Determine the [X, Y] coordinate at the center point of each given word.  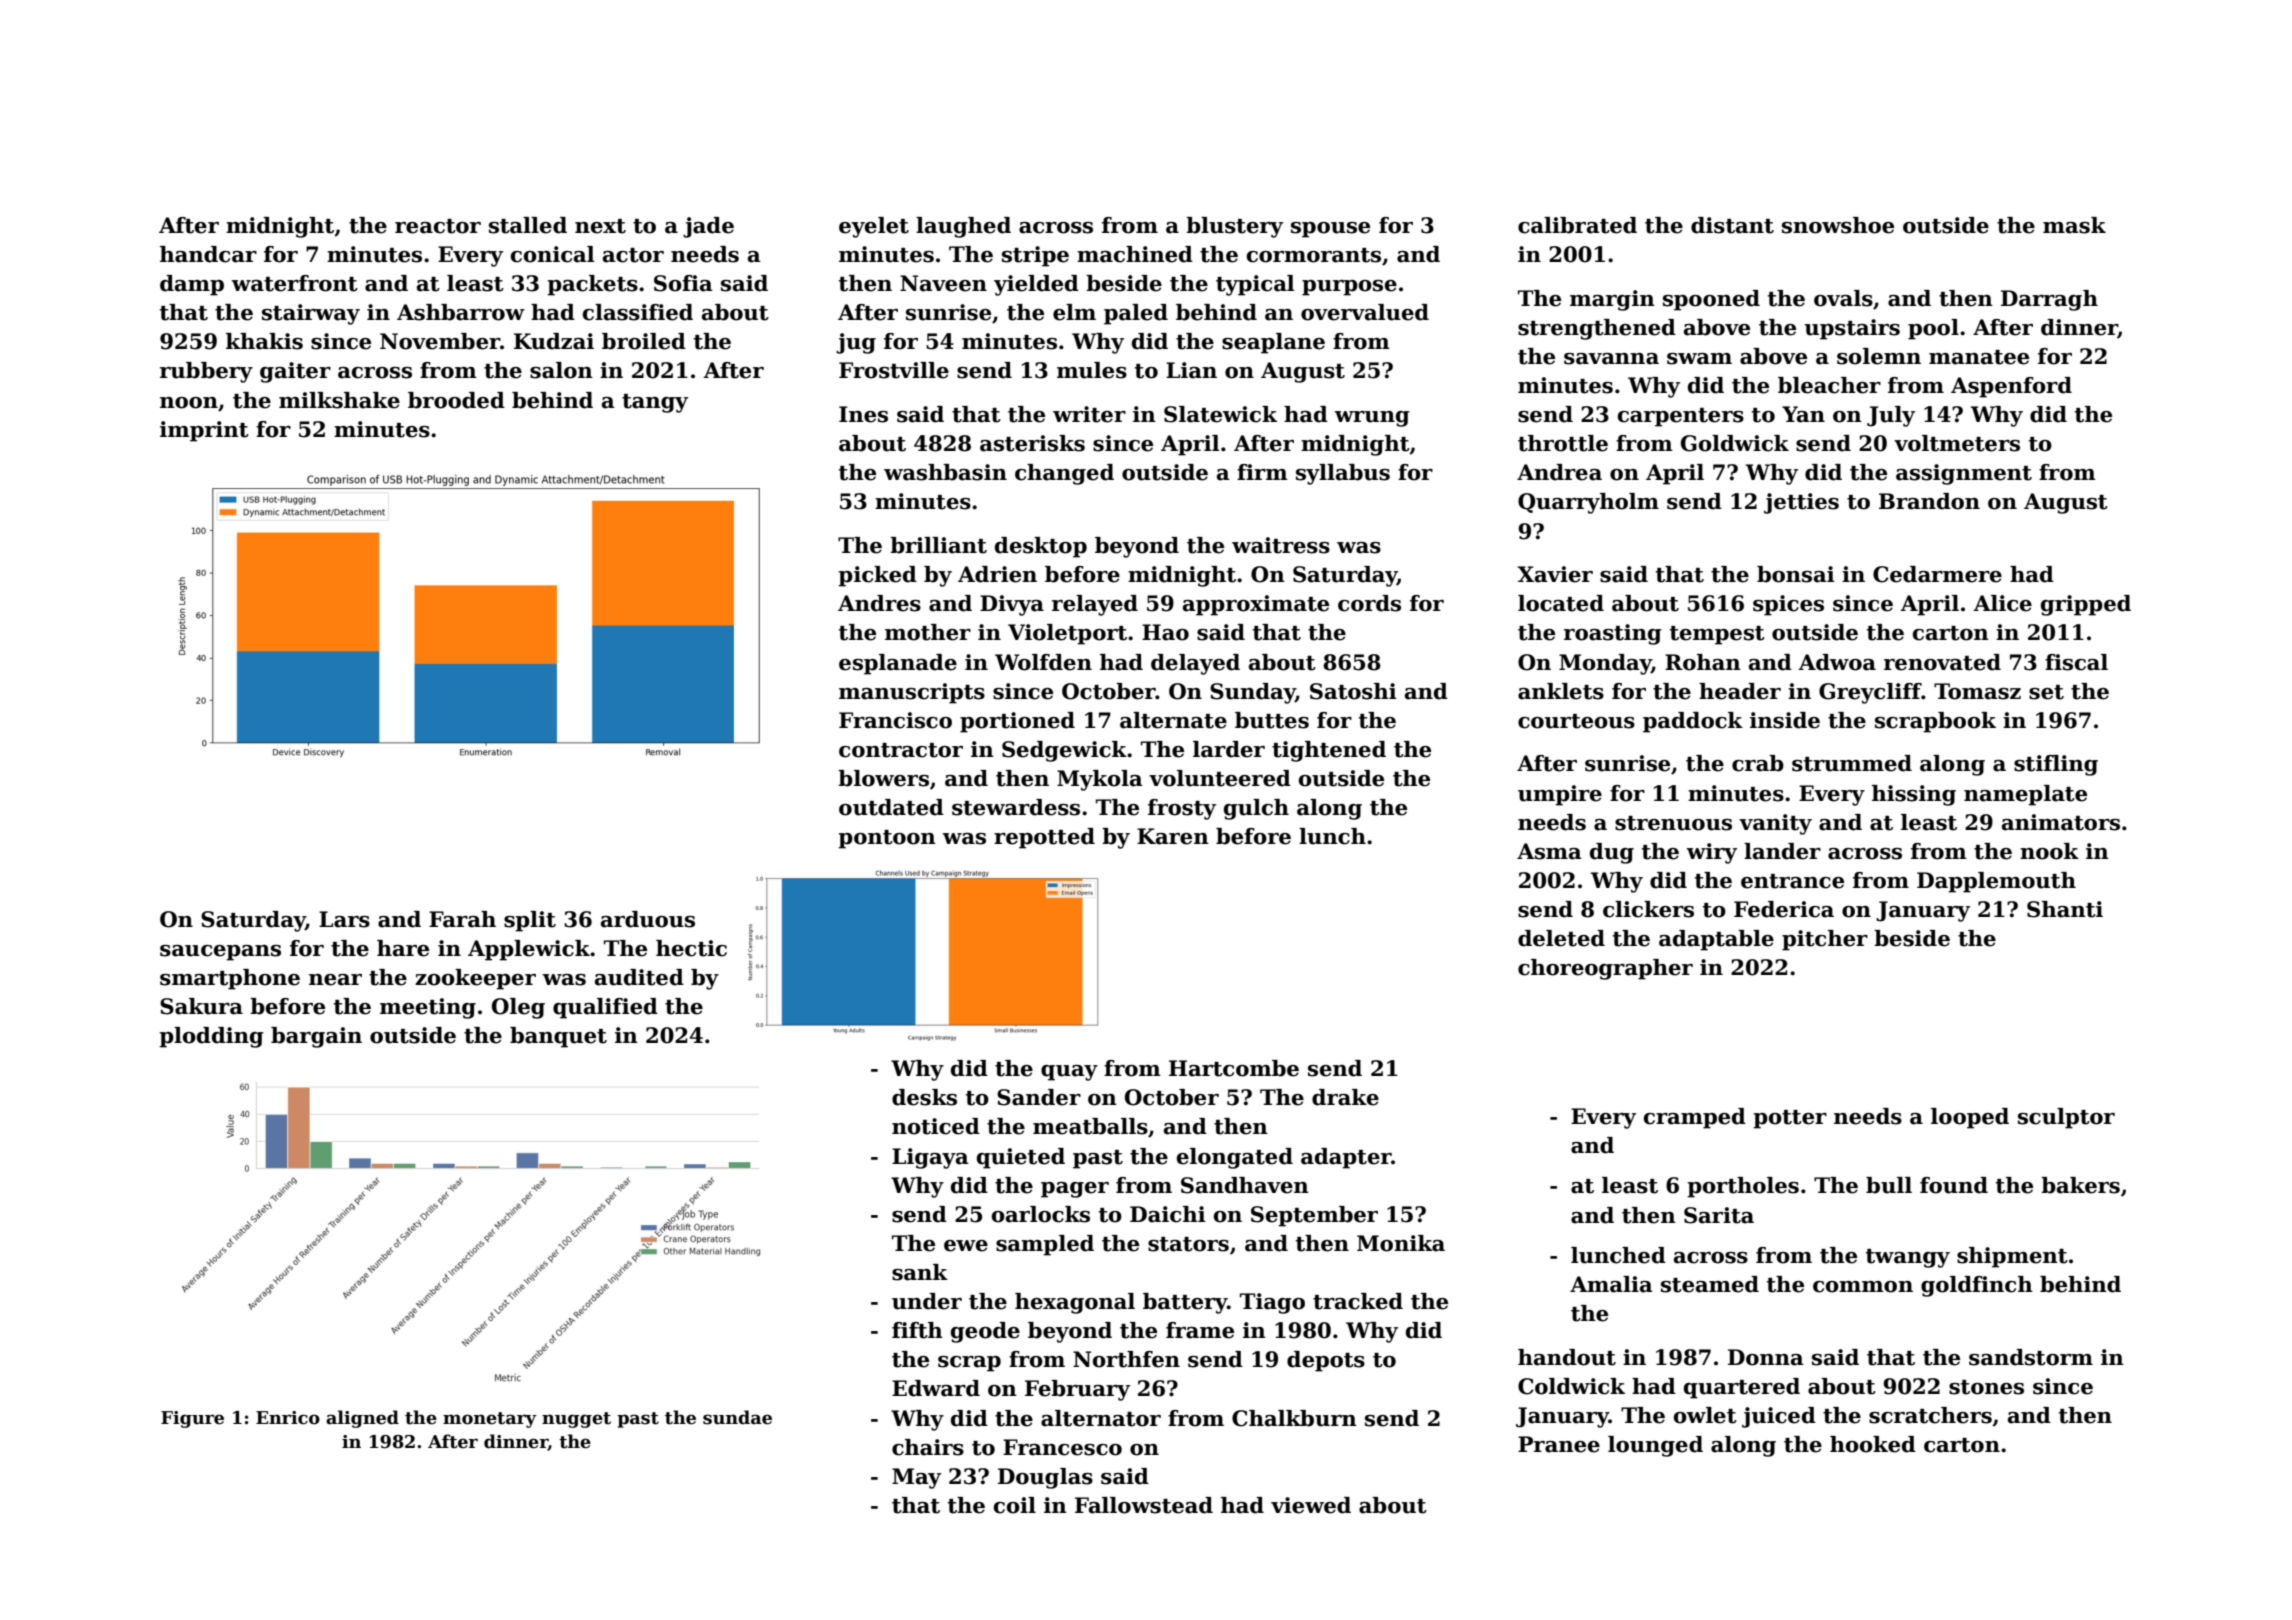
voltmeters [1957, 443]
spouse [1330, 230]
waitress [1281, 545]
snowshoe [1838, 225]
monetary [490, 1420]
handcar [208, 254]
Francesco [1062, 1447]
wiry [1712, 853]
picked [877, 576]
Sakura [201, 1006]
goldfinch [1977, 1286]
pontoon [887, 839]
